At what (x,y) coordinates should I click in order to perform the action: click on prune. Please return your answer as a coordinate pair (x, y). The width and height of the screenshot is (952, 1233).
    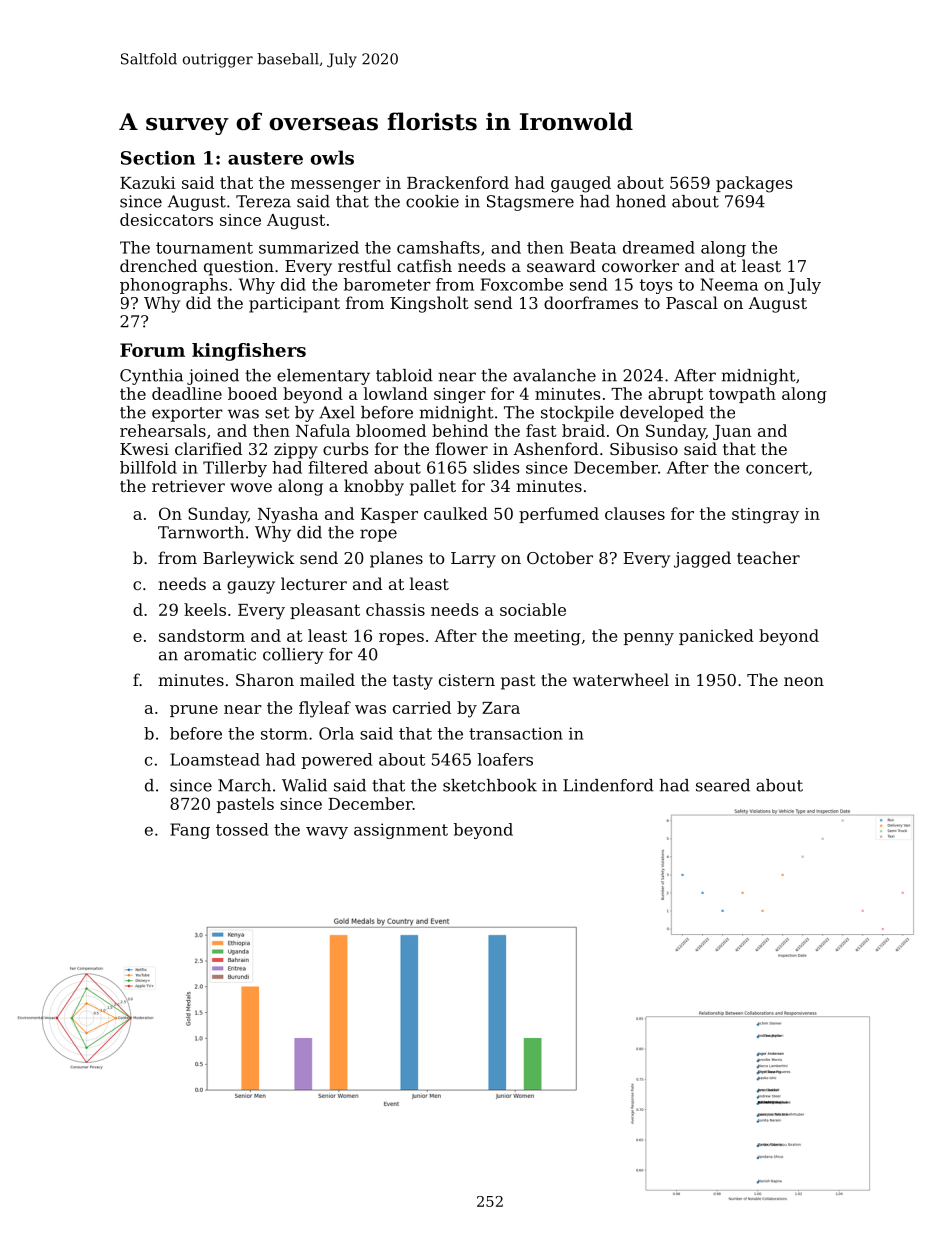
    Looking at the image, I should click on (194, 711).
